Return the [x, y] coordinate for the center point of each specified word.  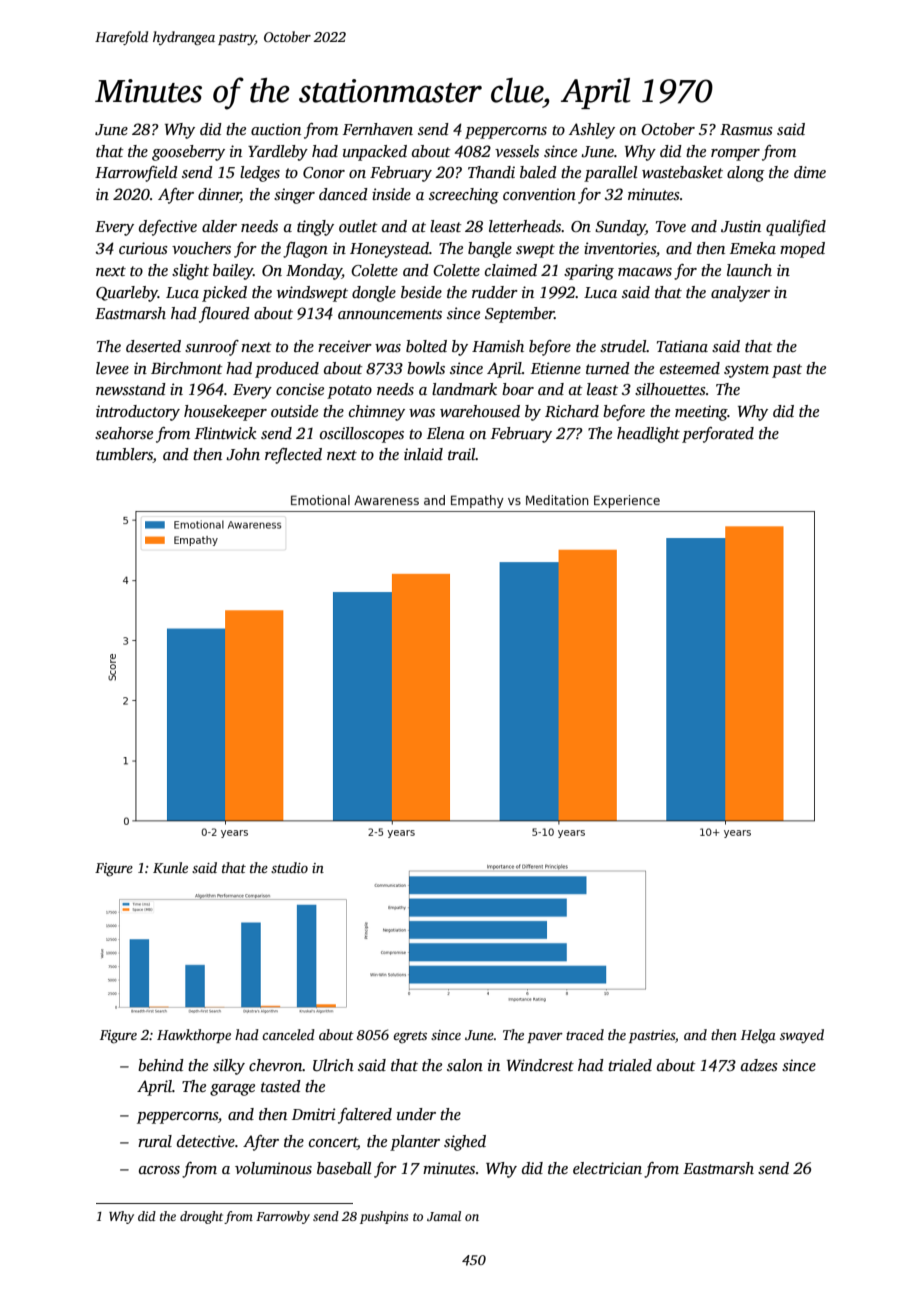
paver [545, 1038]
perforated [718, 435]
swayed [802, 1036]
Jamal [444, 1216]
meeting [701, 413]
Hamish [498, 346]
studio [289, 867]
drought [201, 1217]
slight [190, 272]
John [243, 454]
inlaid [423, 454]
